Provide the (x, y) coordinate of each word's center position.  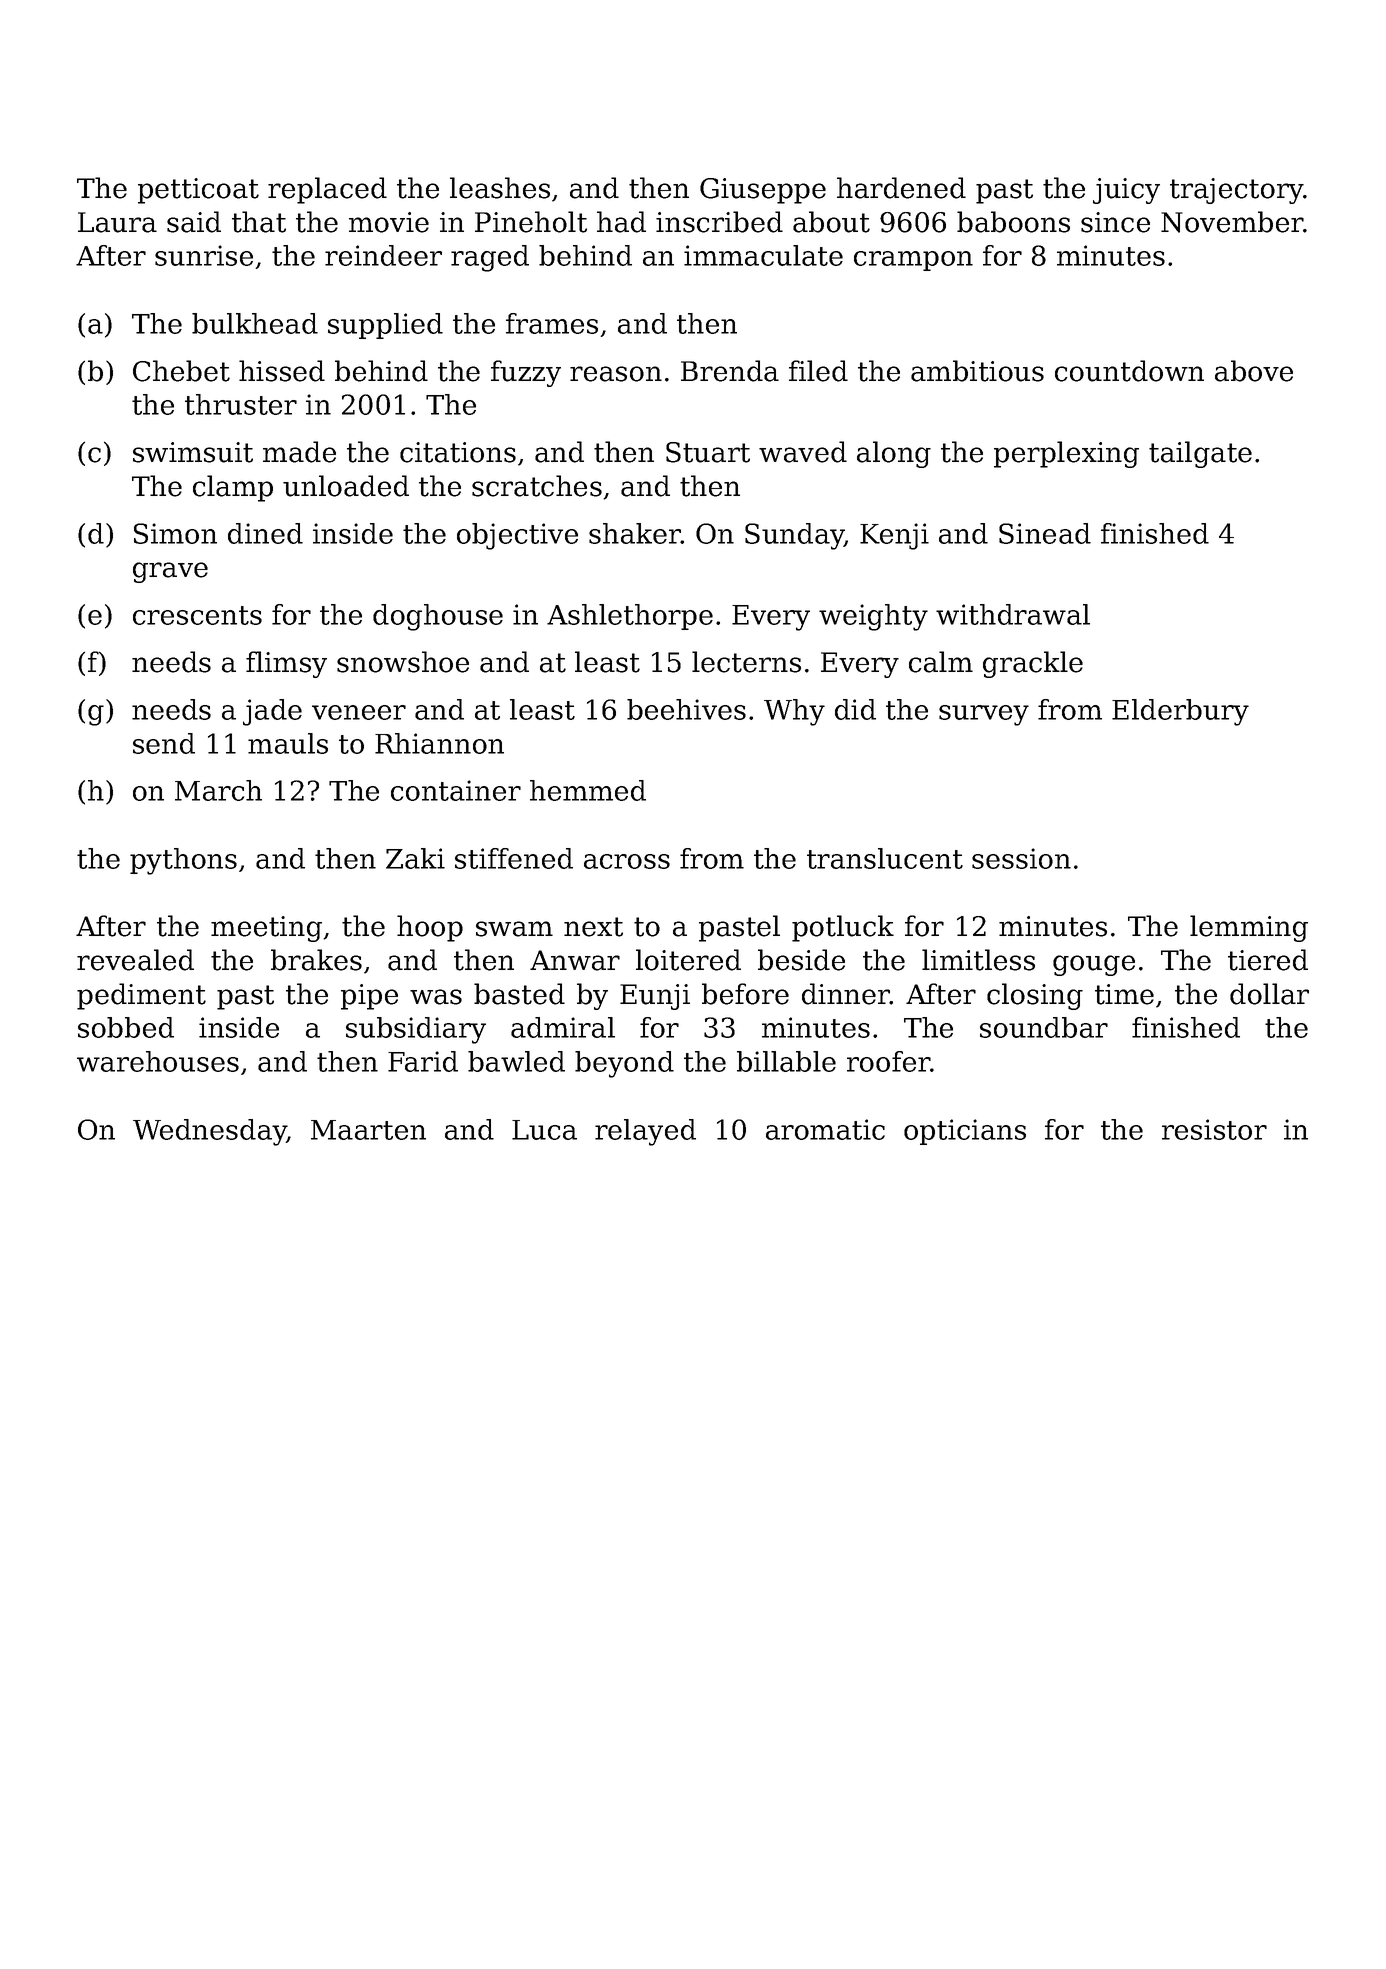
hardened (901, 188)
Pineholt (531, 222)
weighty (873, 617)
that (259, 222)
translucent (885, 858)
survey (984, 715)
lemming (1249, 928)
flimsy (286, 664)
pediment (141, 996)
